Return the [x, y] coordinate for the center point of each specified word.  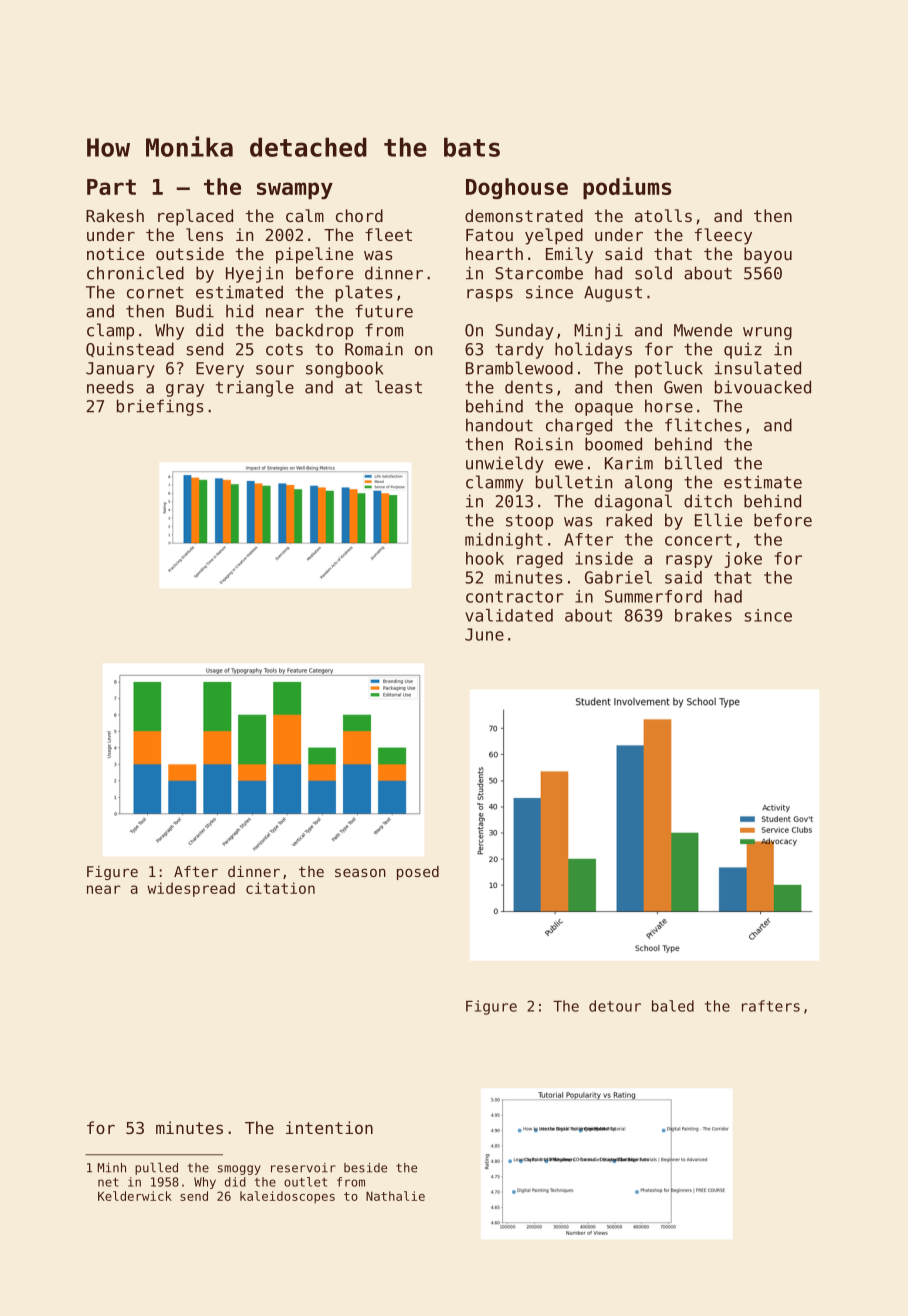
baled [673, 1006]
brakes [703, 615]
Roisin [544, 444]
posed [418, 873]
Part [111, 187]
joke [743, 560]
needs [110, 387]
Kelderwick [135, 1196]
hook [485, 558]
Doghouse [517, 188]
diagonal [633, 502]
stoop [529, 522]
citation [280, 888]
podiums [627, 188]
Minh [112, 1168]
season [360, 873]
